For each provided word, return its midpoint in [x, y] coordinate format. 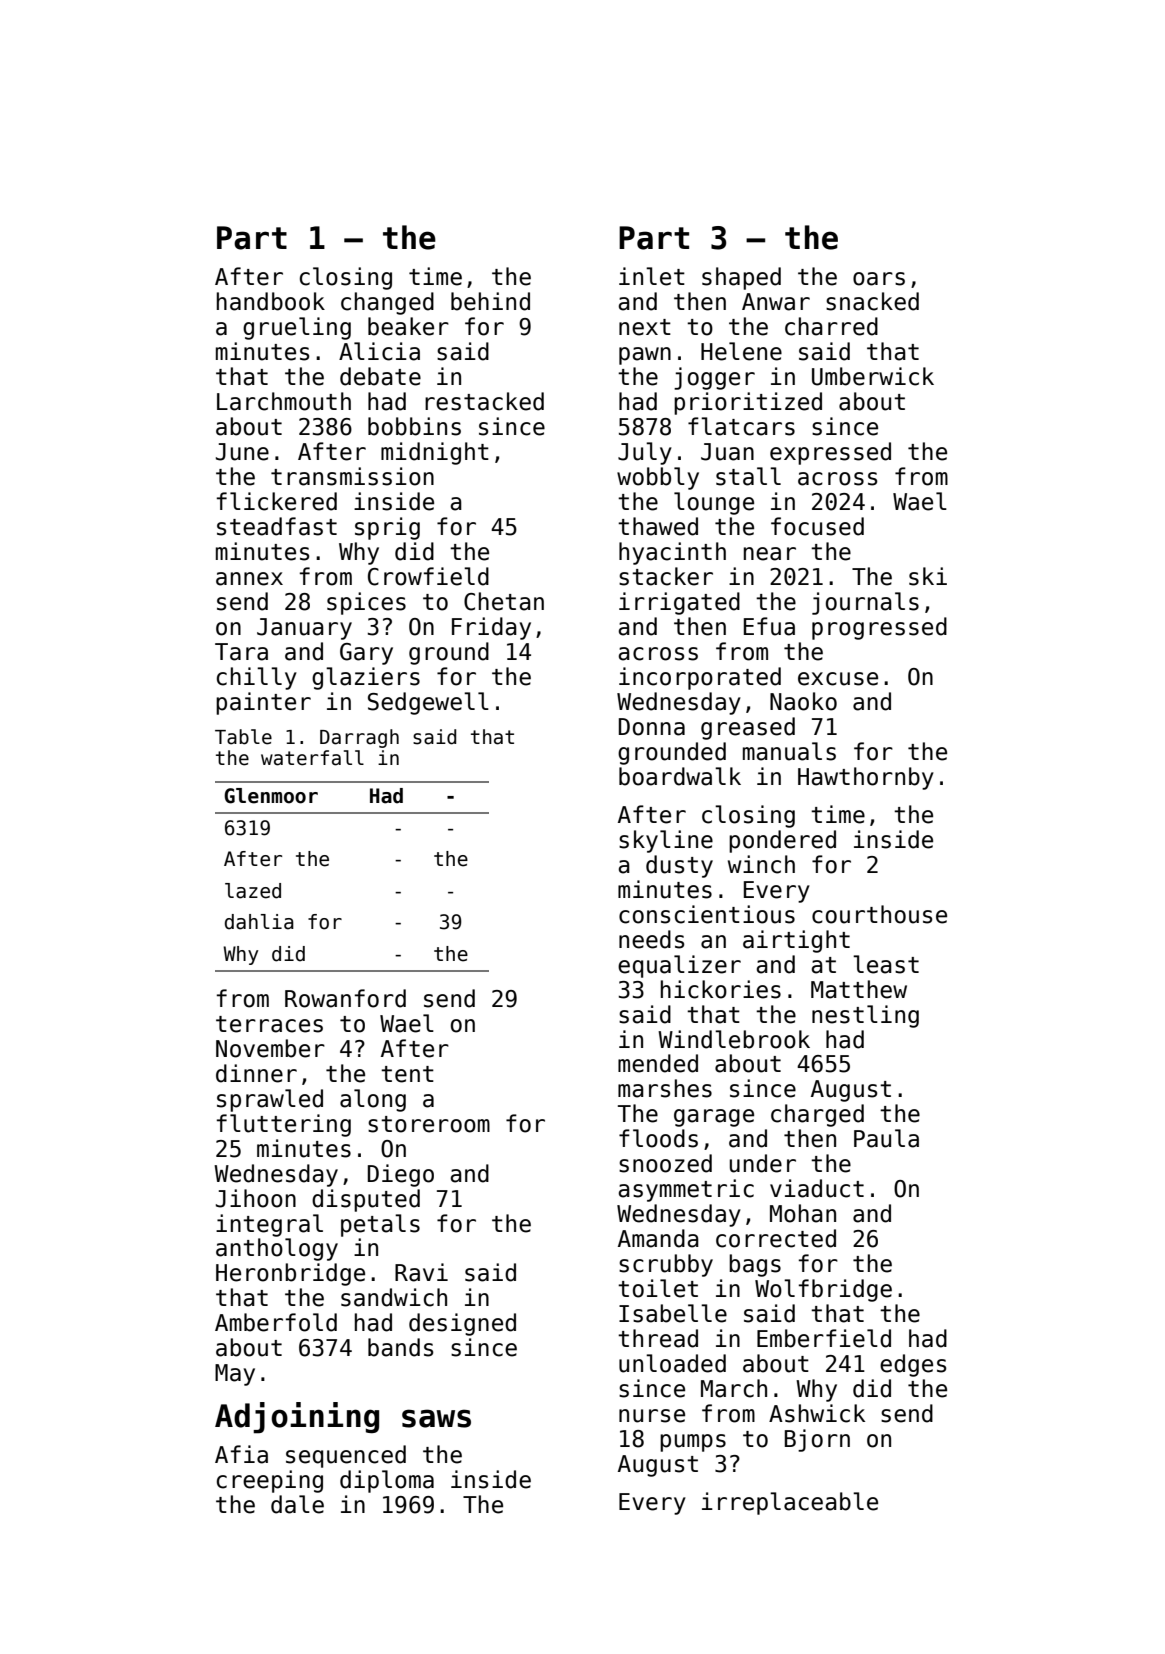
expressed [830, 453]
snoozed [665, 1163]
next [645, 327]
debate [380, 376]
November [270, 1048]
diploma [387, 1481]
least [886, 964]
